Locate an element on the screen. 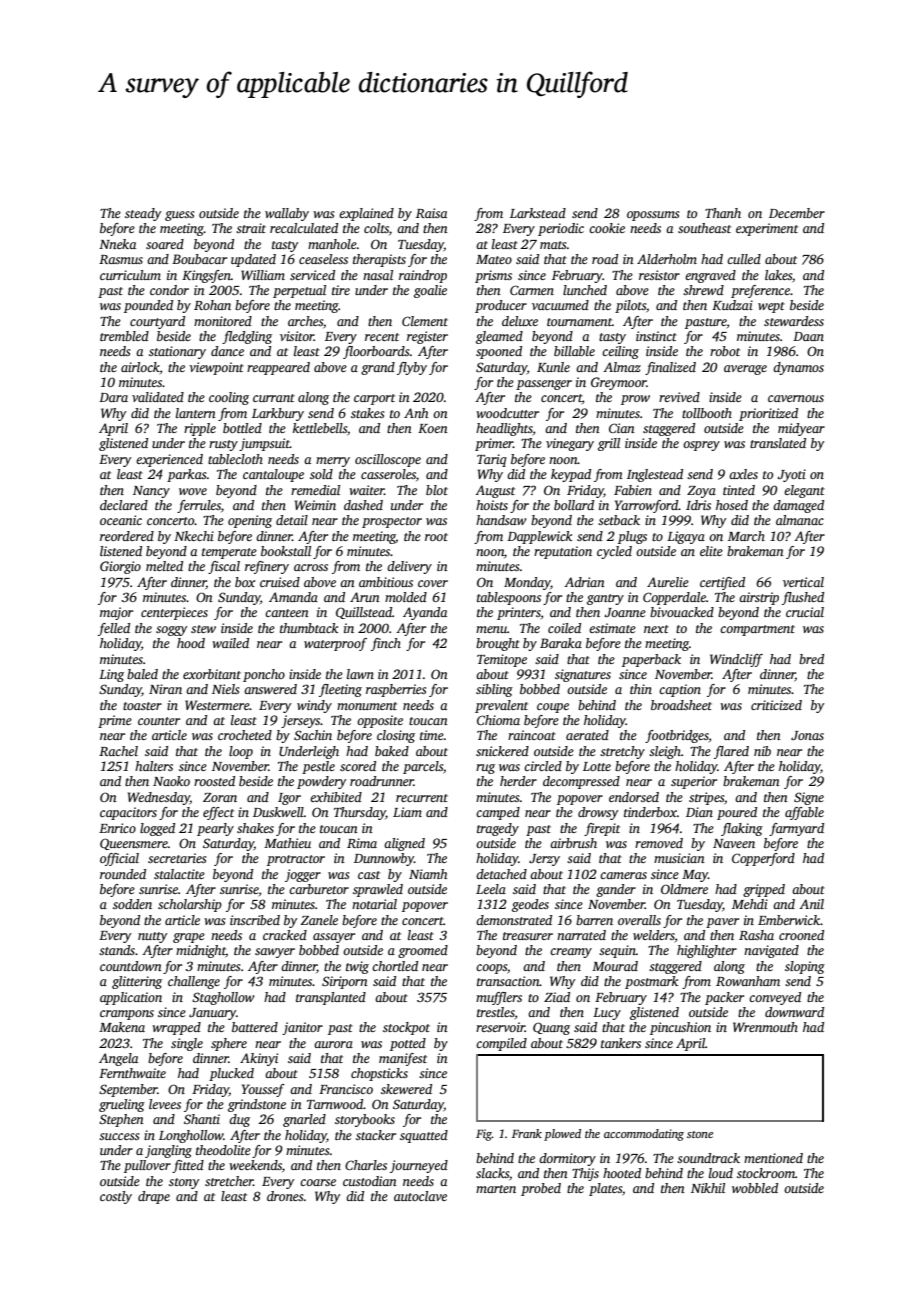 This screenshot has width=924, height=1308. Larkstead is located at coordinates (538, 213).
